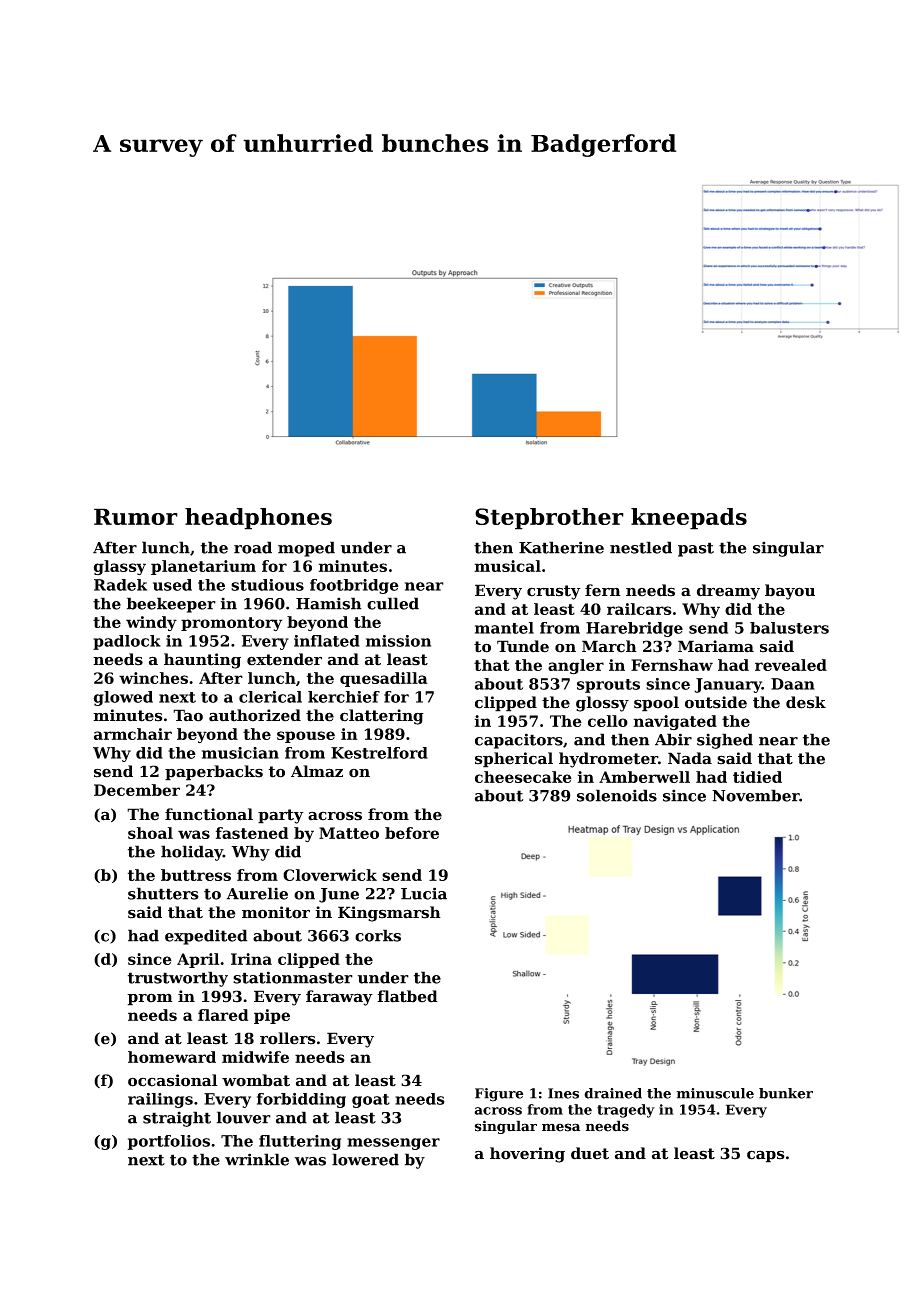 The image size is (924, 1314). I want to click on Matteo, so click(349, 833).
